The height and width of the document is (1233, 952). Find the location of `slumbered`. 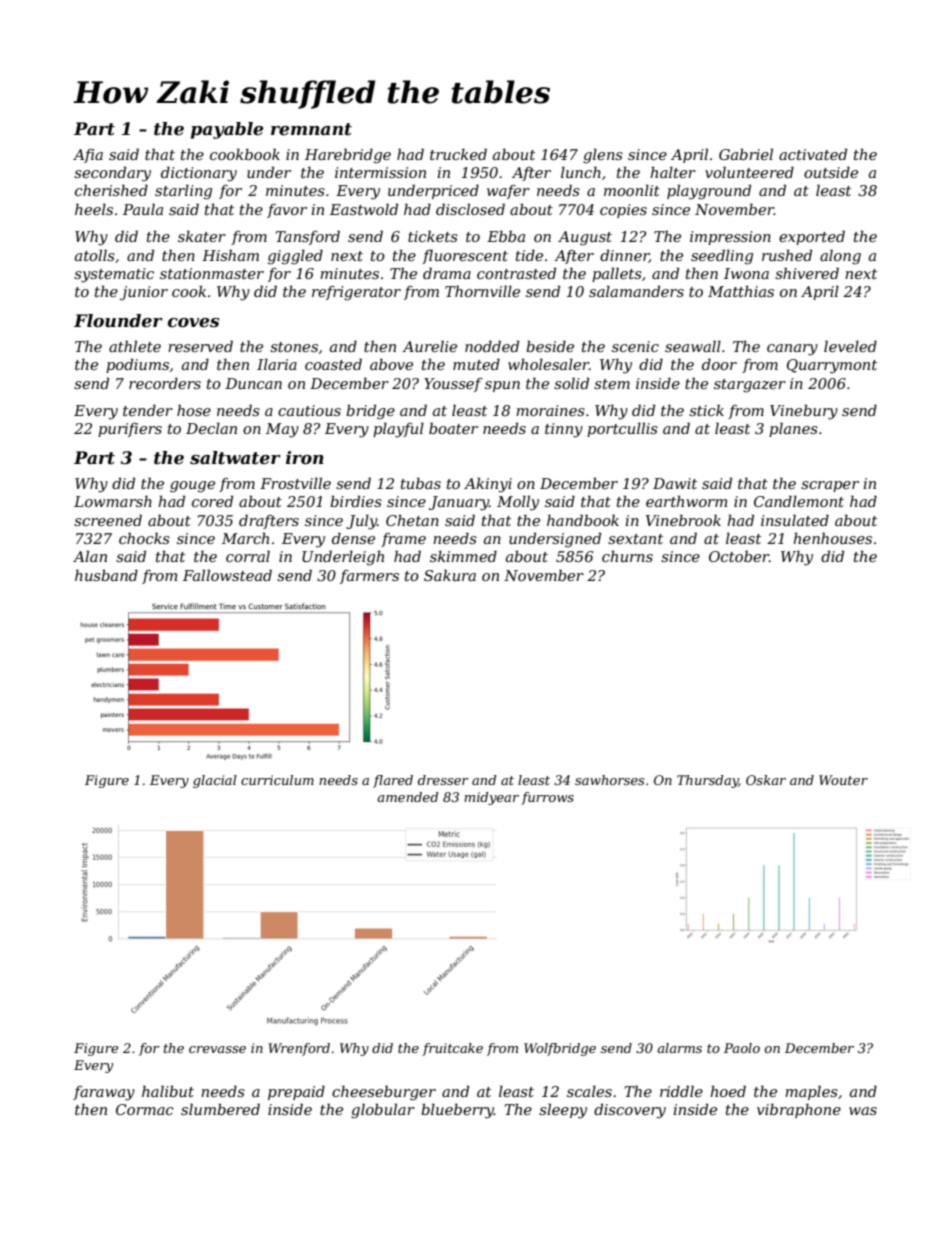

slumbered is located at coordinates (220, 1109).
